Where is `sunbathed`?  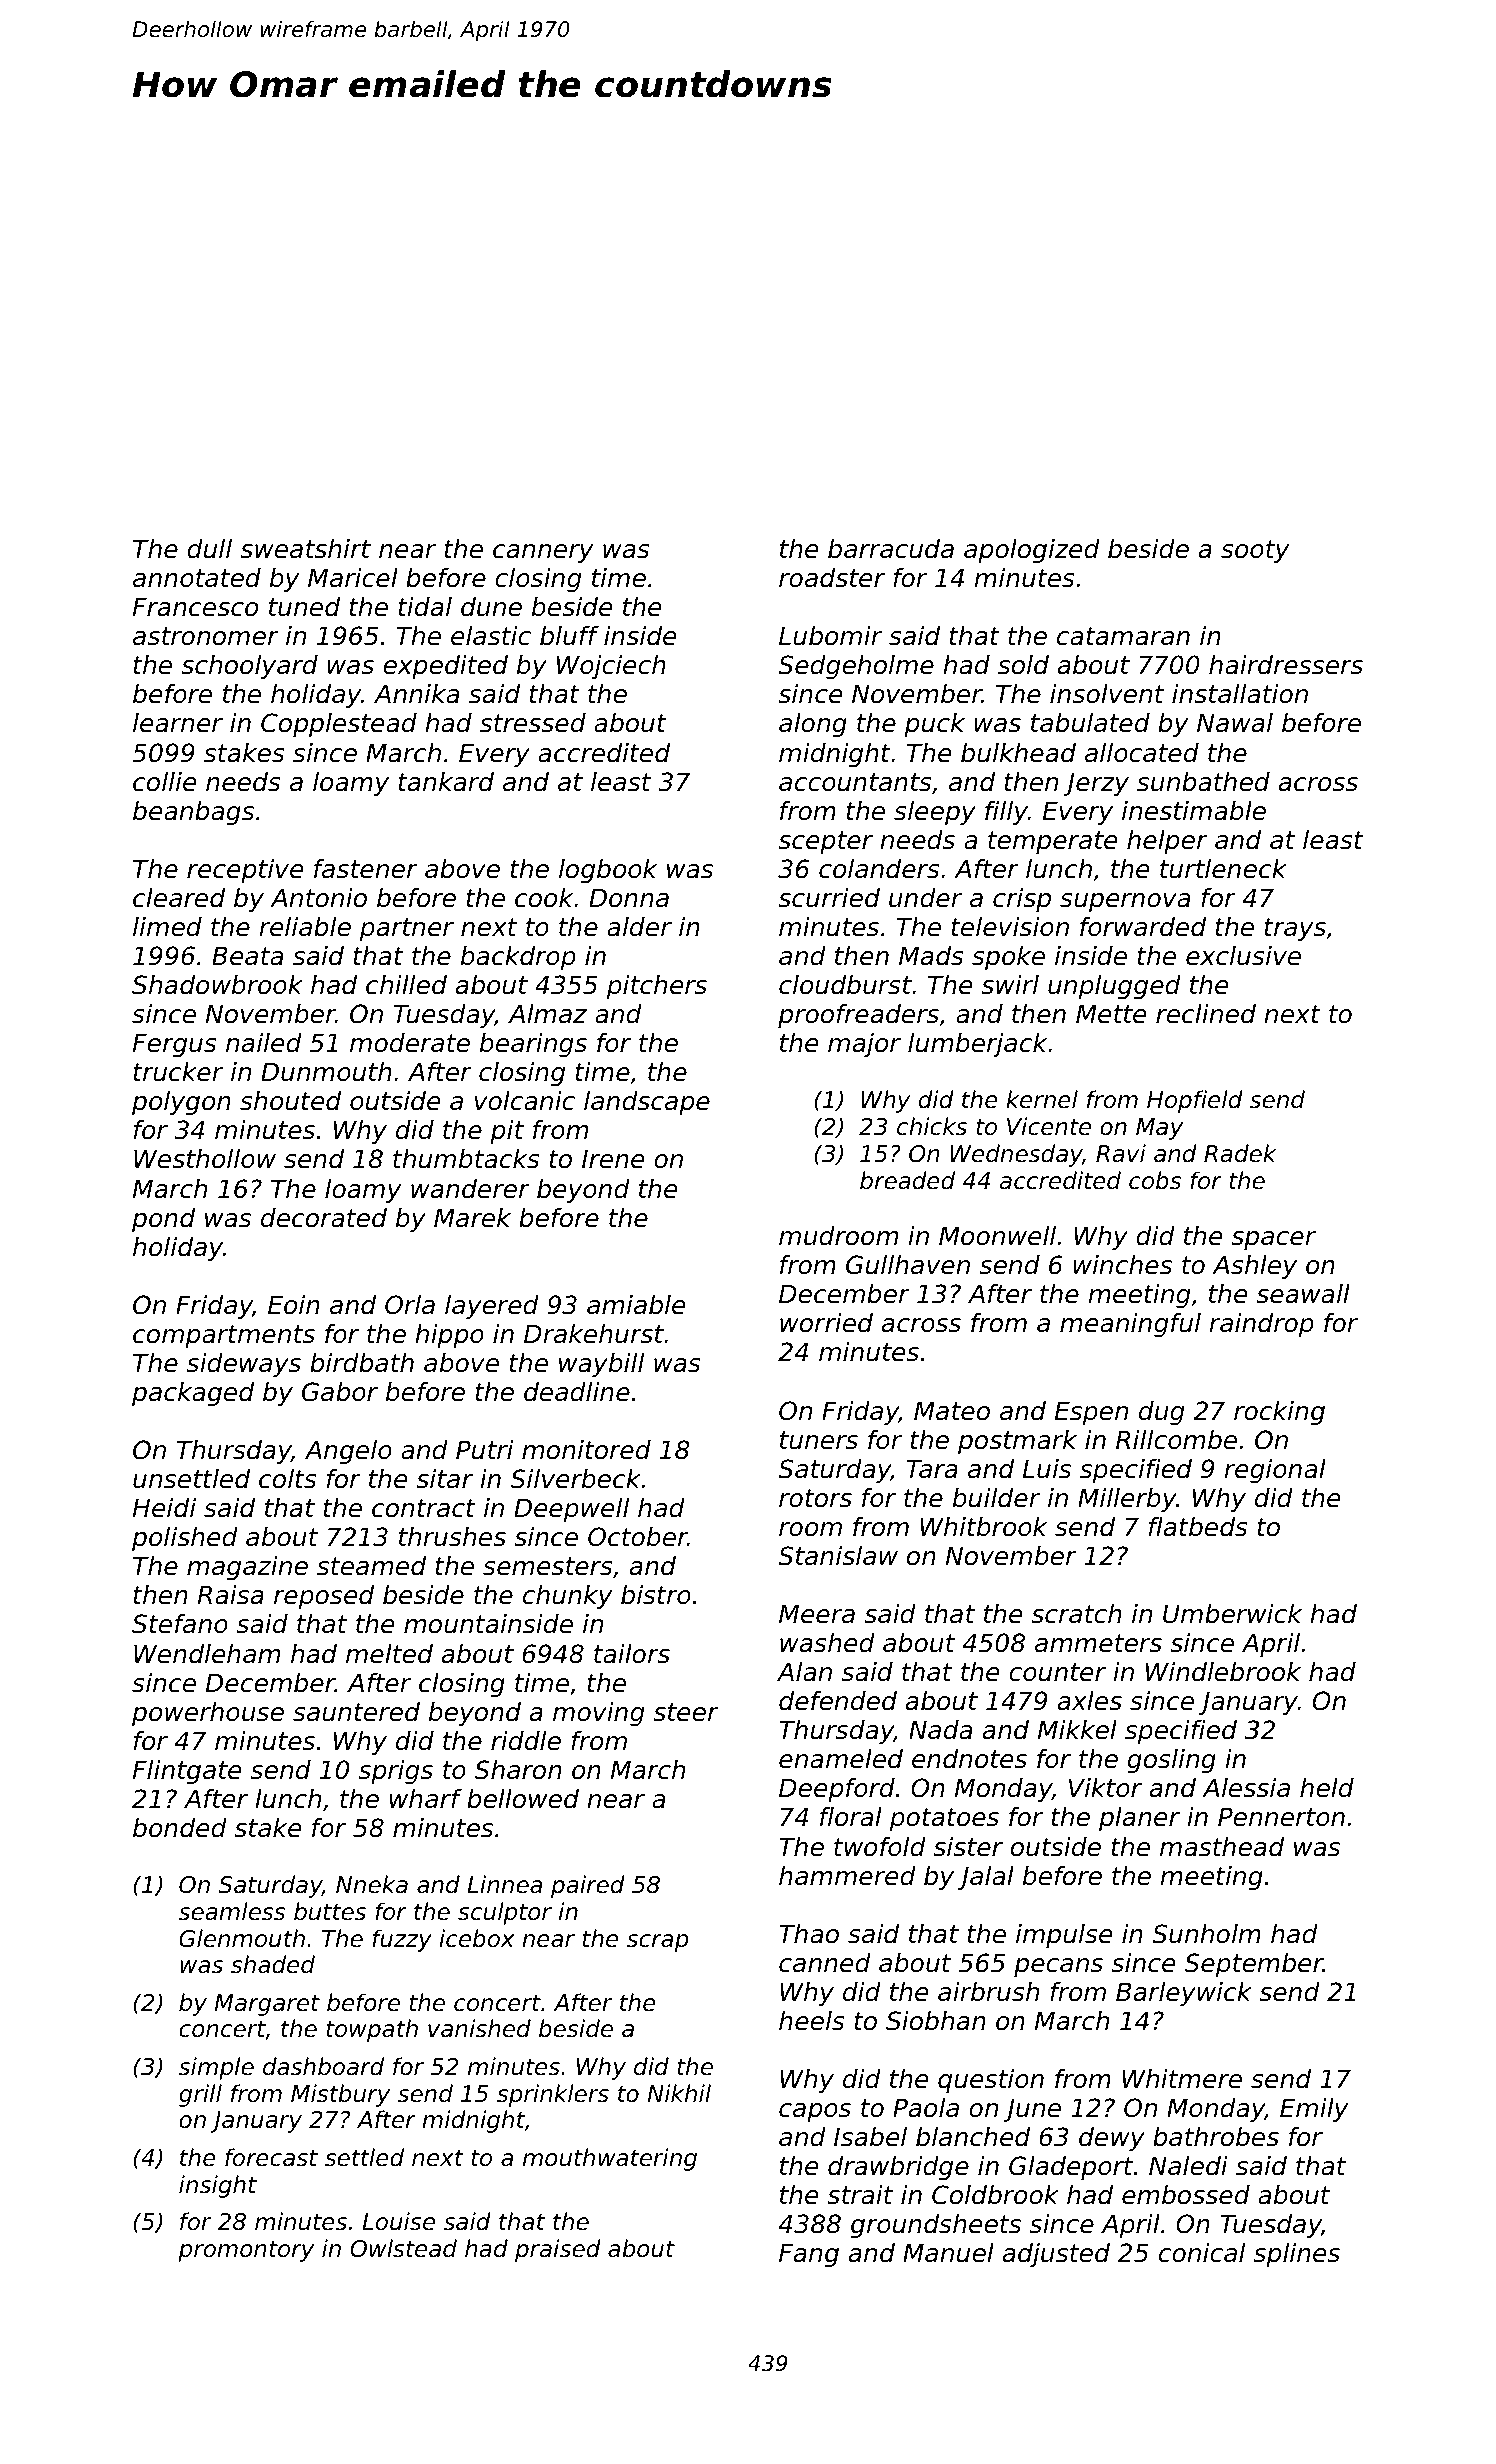 sunbathed is located at coordinates (1203, 782).
